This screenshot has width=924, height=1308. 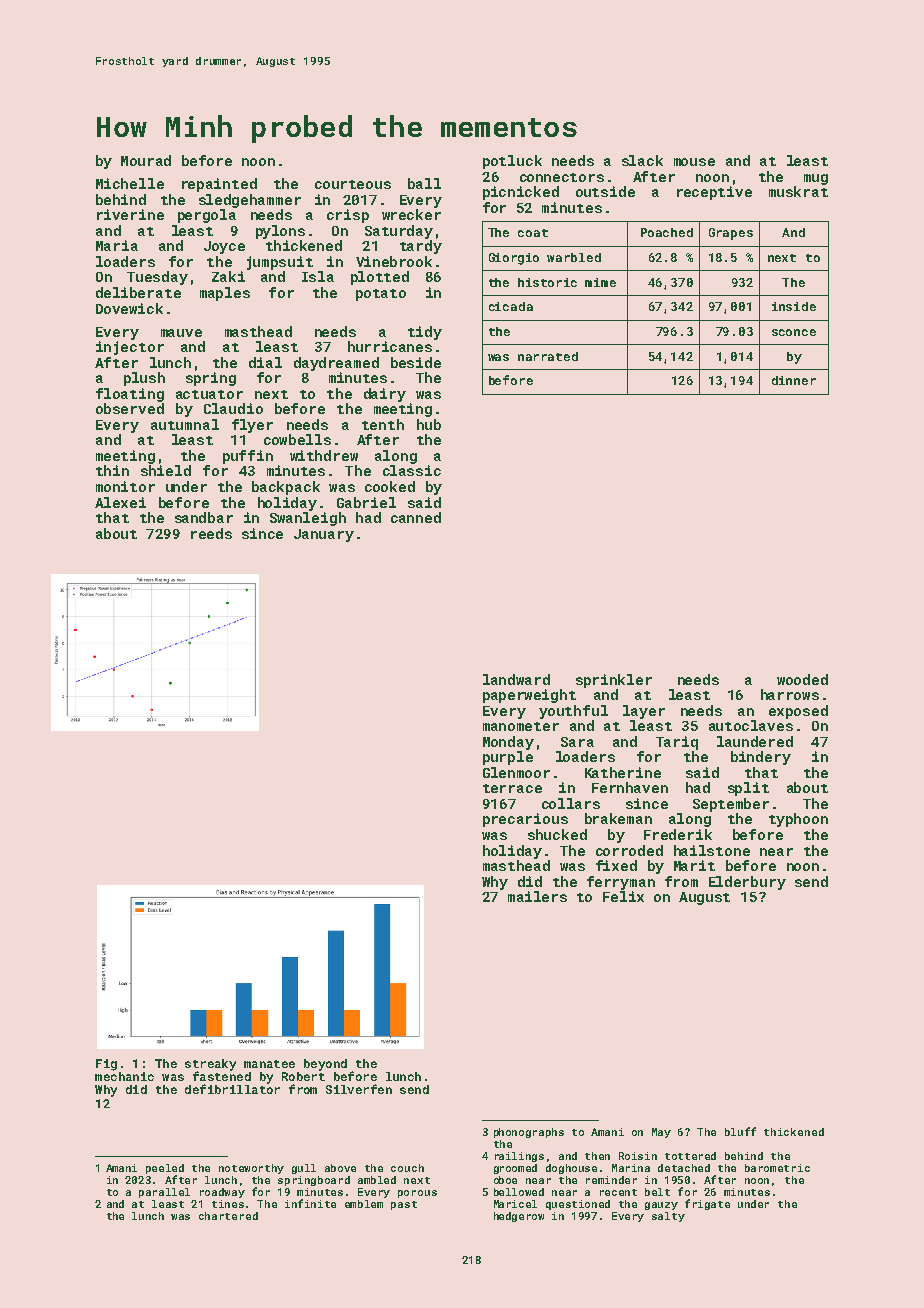 I want to click on Mourad, so click(x=146, y=160).
